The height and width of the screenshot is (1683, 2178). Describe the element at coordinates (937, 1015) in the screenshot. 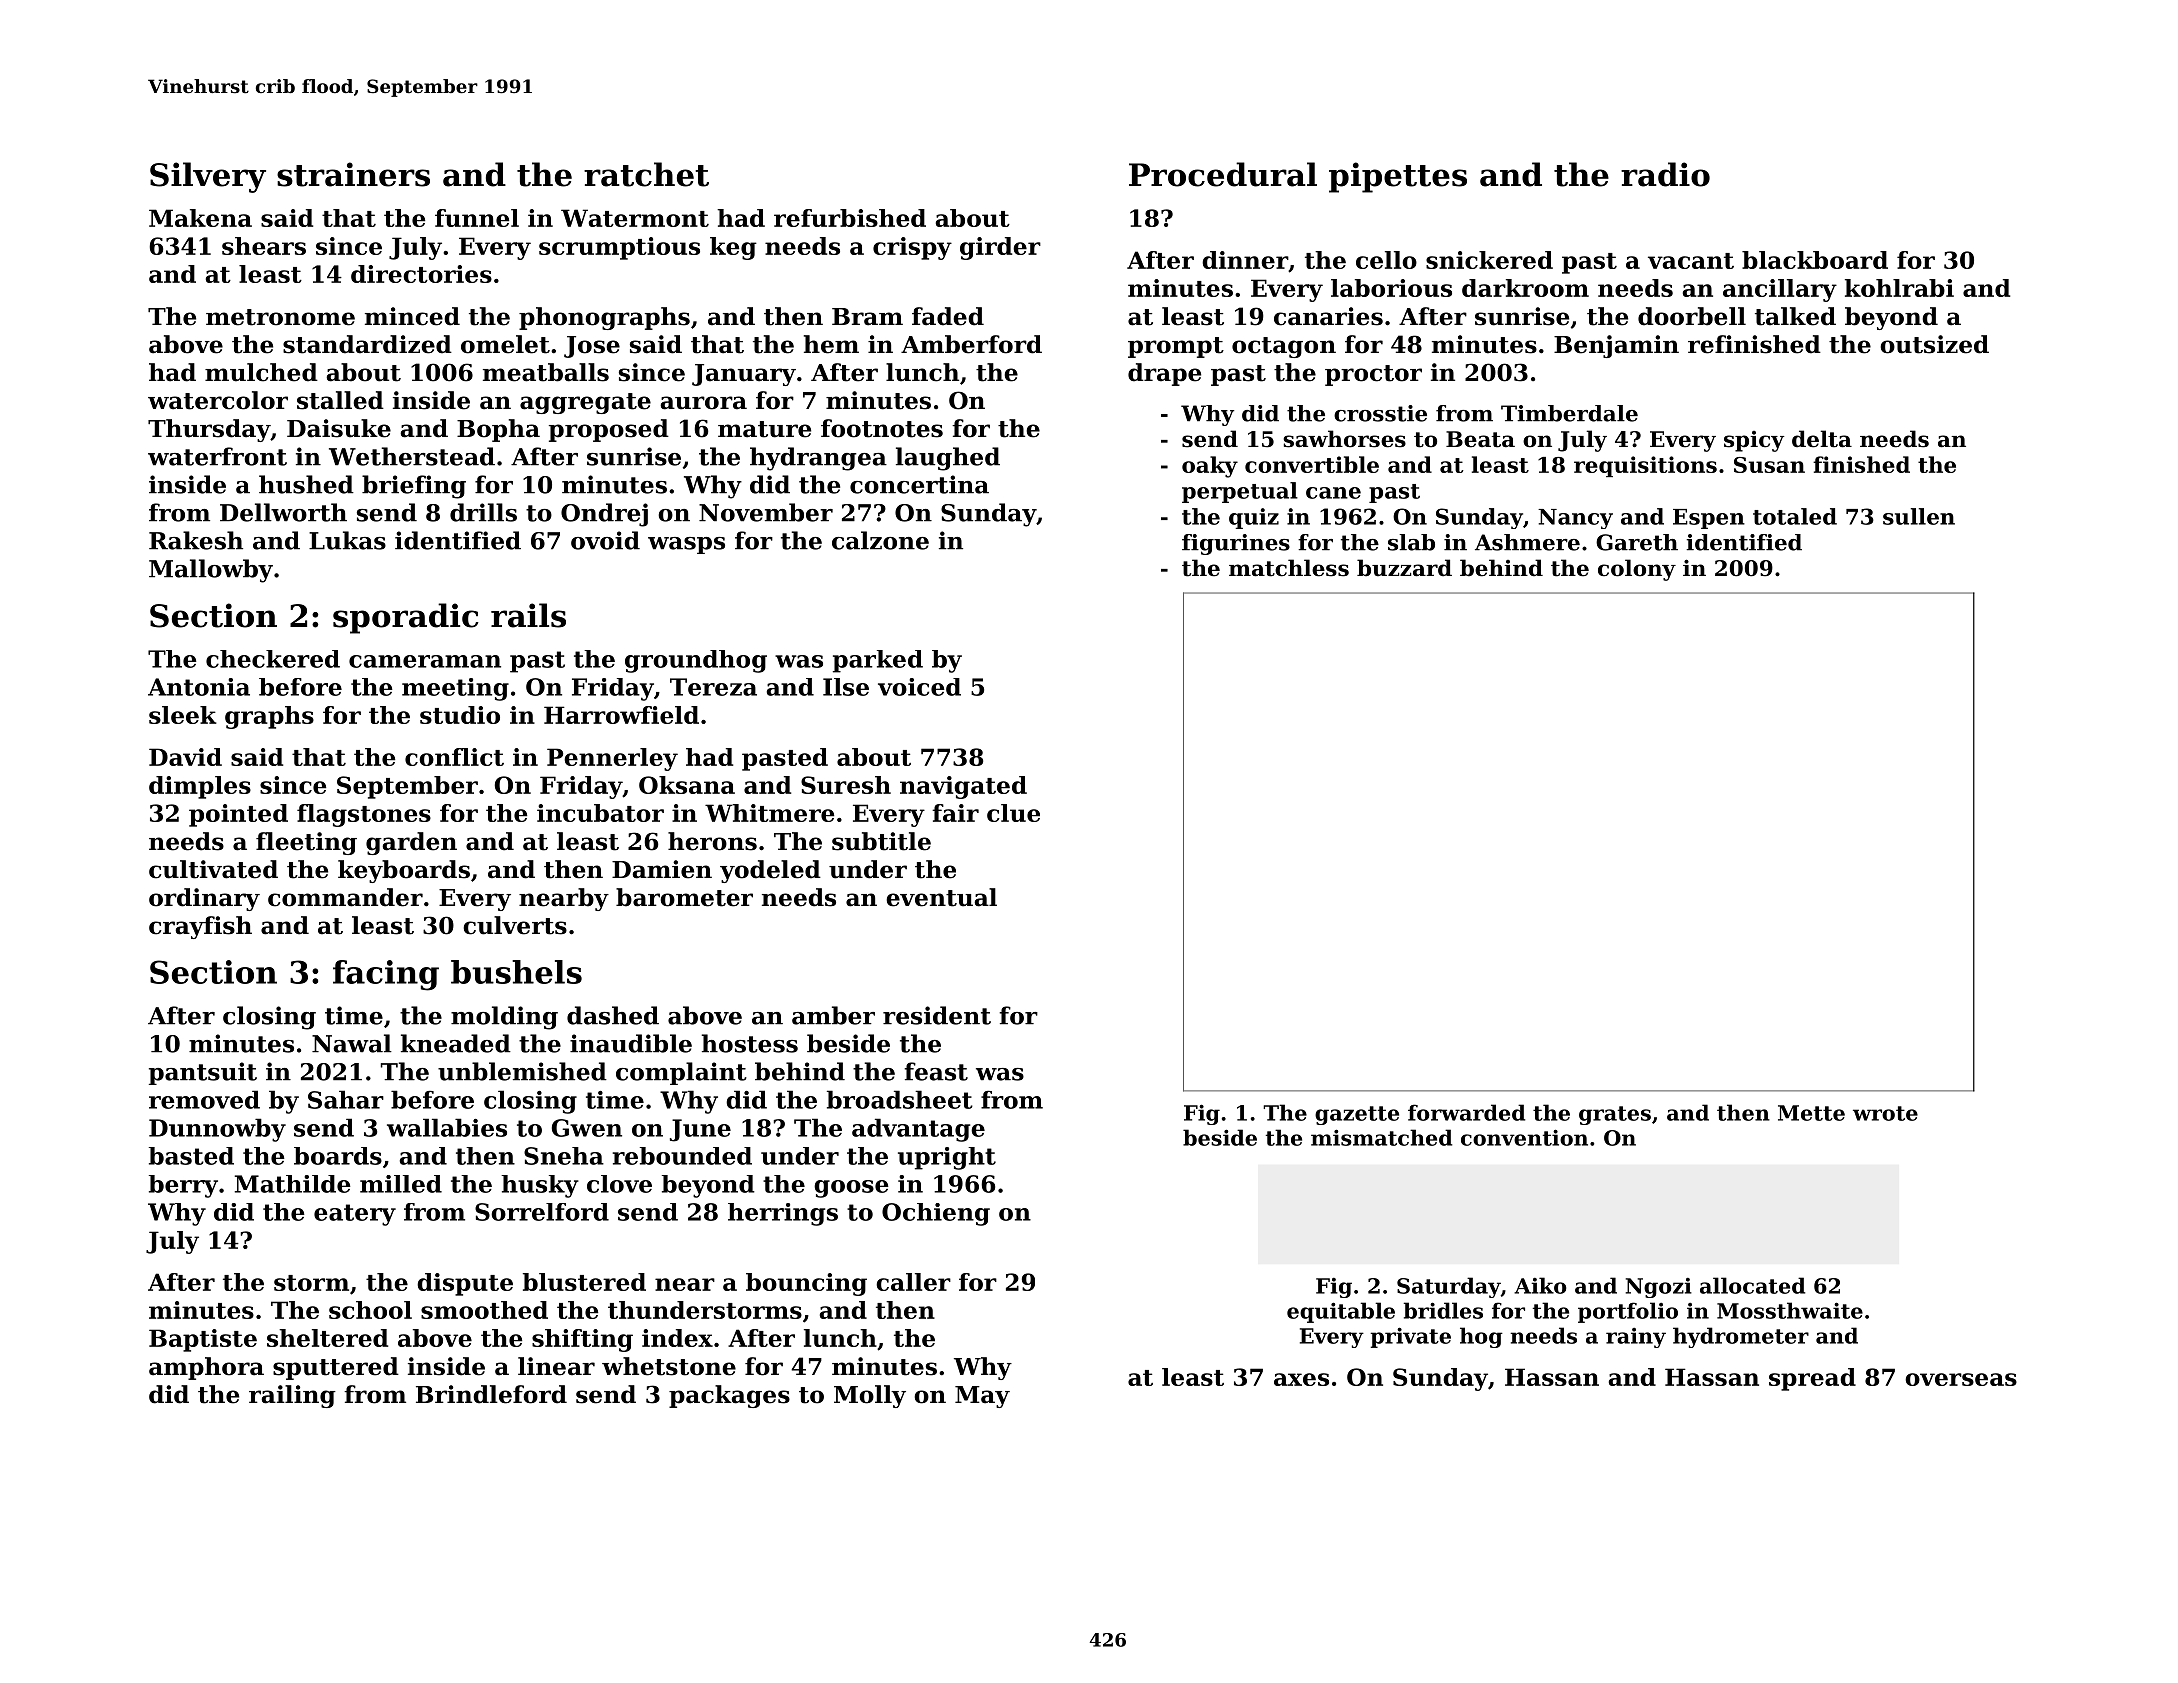

I see `resident` at that location.
